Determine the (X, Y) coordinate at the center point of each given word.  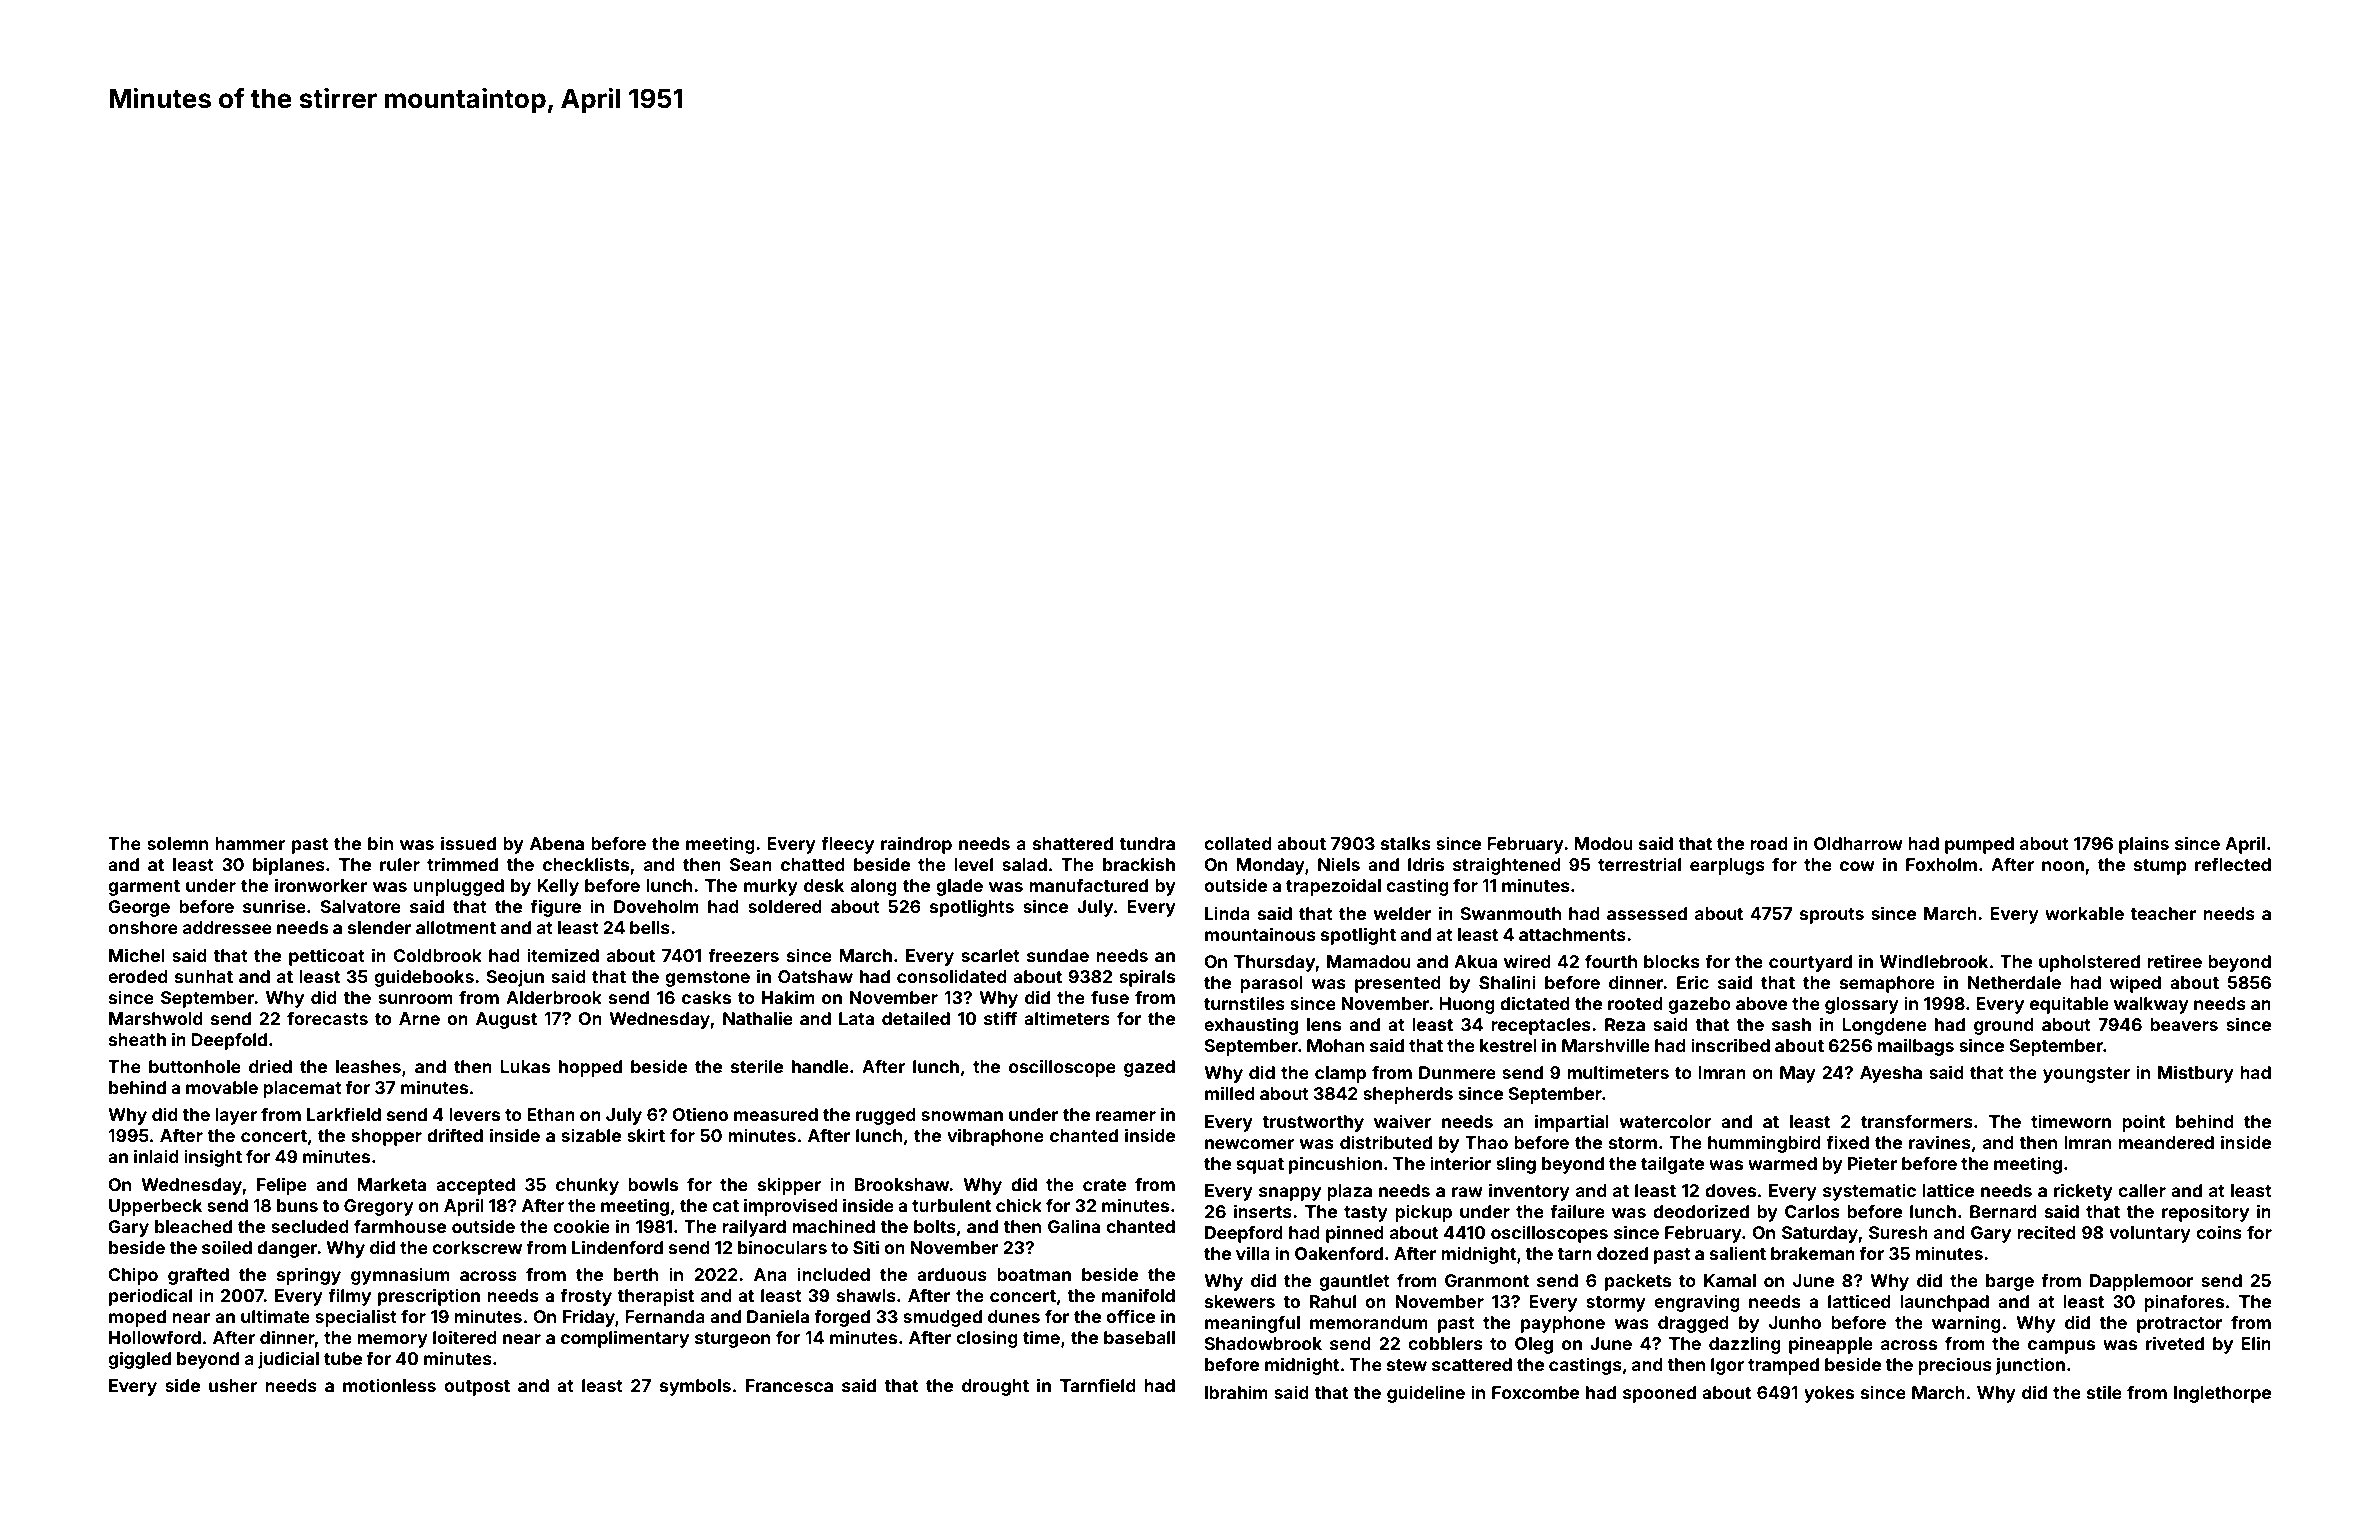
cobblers (1445, 1343)
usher (233, 1385)
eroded (138, 976)
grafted (198, 1276)
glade (959, 887)
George (139, 908)
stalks (1406, 843)
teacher (2163, 913)
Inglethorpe (2222, 1394)
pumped (1979, 845)
